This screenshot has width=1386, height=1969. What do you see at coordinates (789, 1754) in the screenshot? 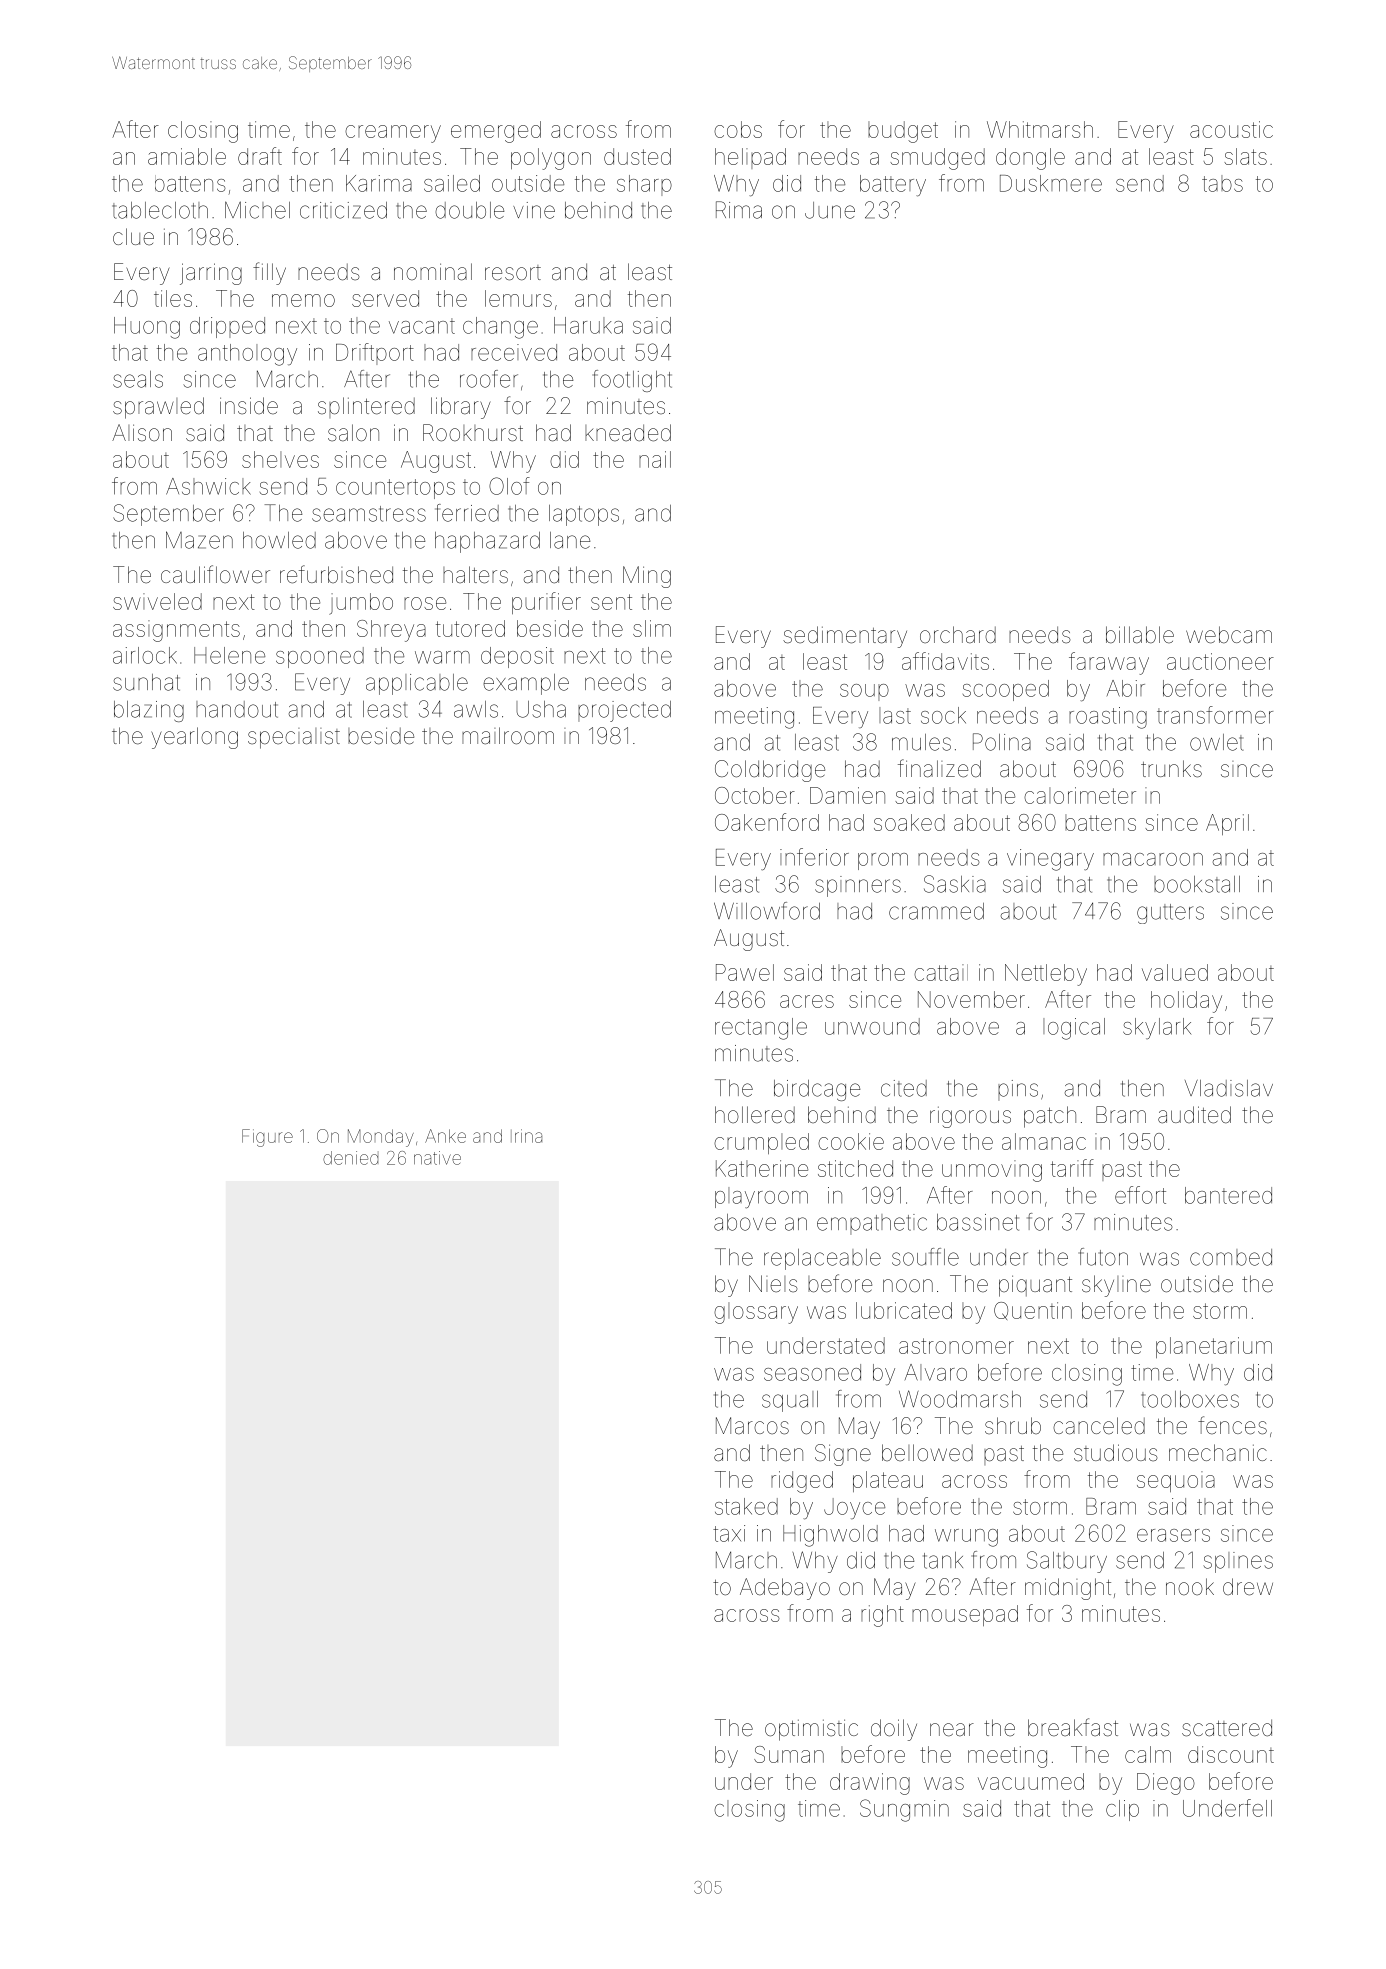
I see `Suman` at bounding box center [789, 1754].
